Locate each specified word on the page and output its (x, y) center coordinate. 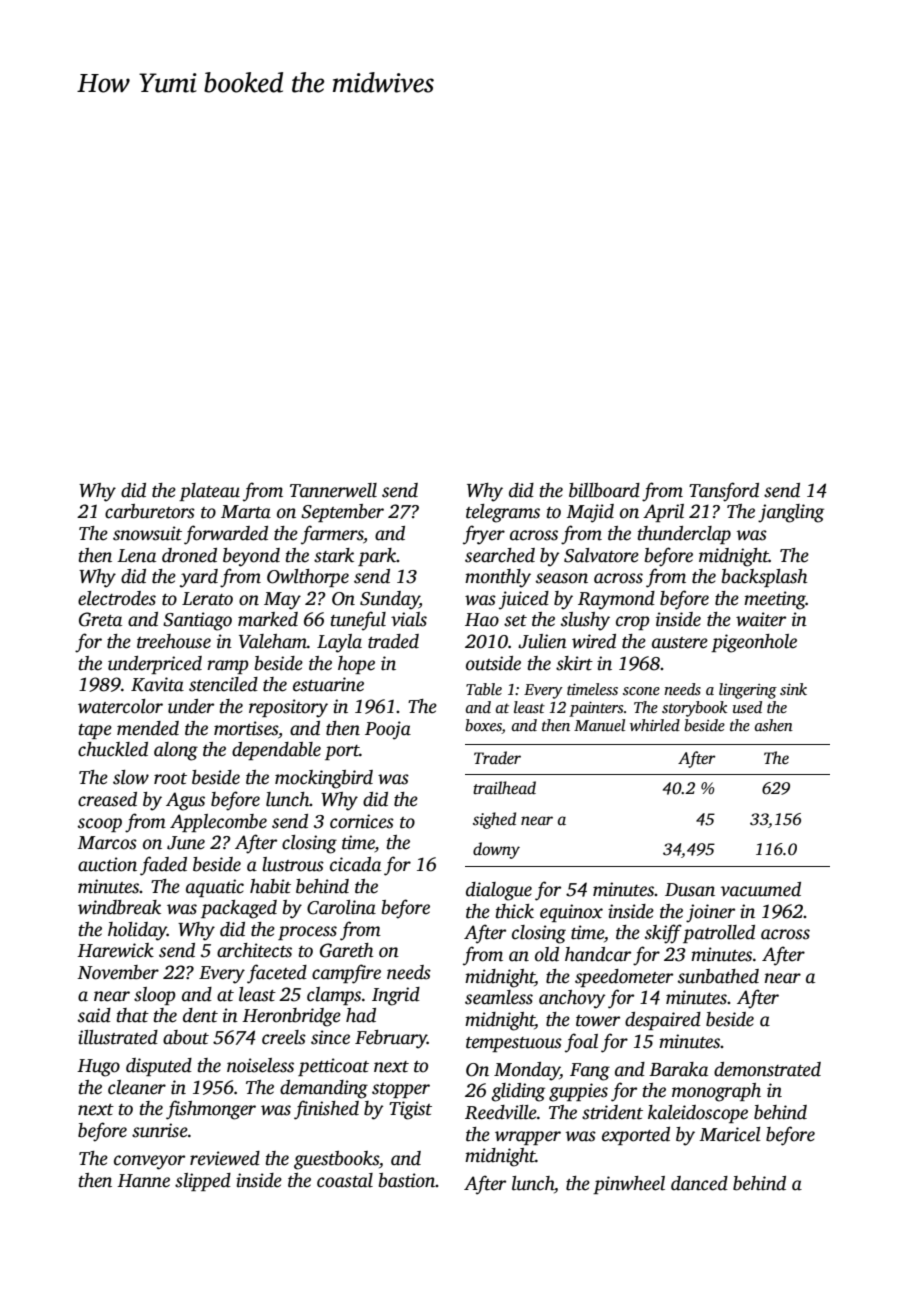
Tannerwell (333, 490)
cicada (355, 864)
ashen (774, 725)
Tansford (724, 492)
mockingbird (324, 779)
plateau (209, 492)
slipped (203, 1182)
